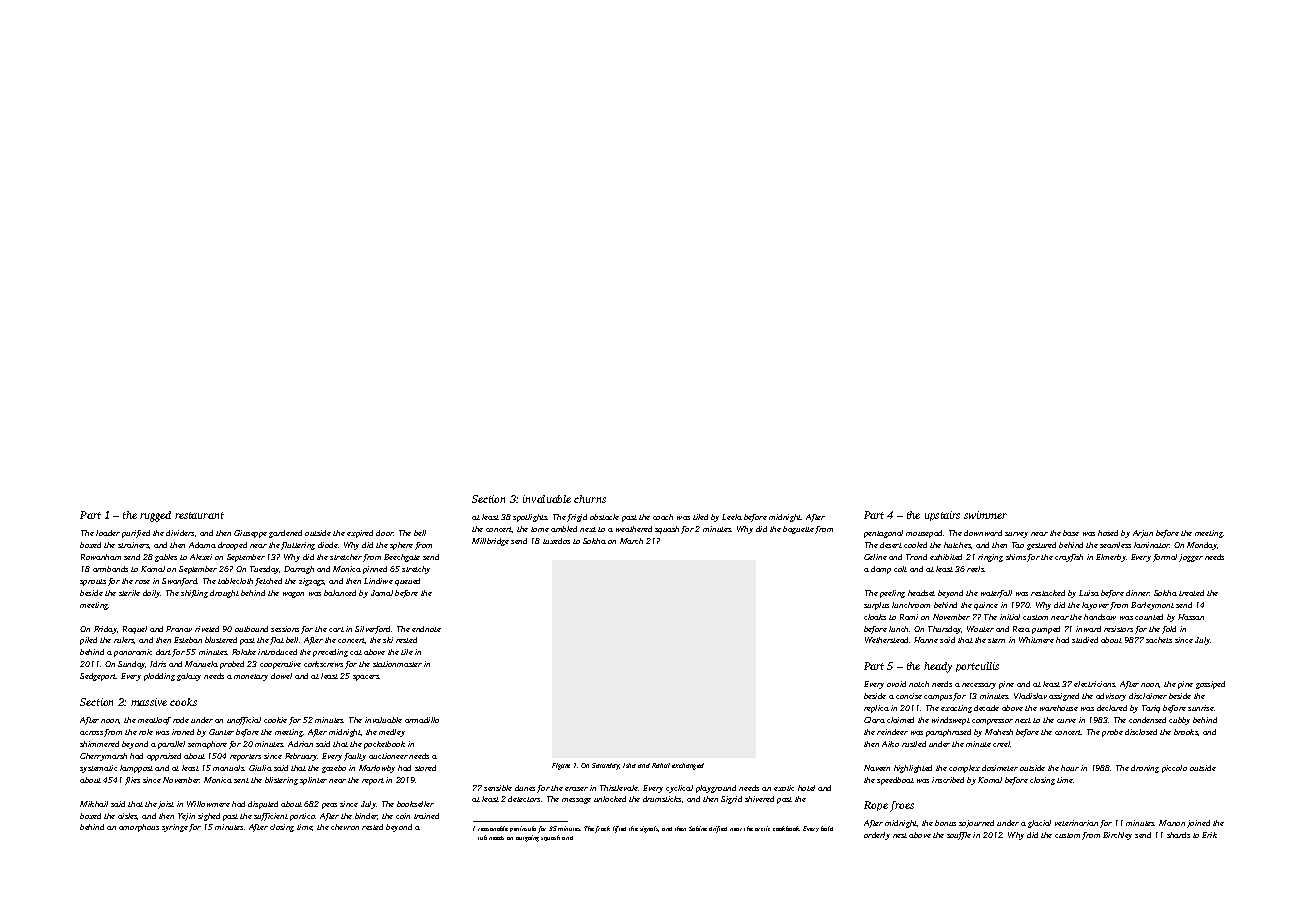 This screenshot has width=1308, height=924. What do you see at coordinates (959, 836) in the screenshot?
I see `souffle` at bounding box center [959, 836].
